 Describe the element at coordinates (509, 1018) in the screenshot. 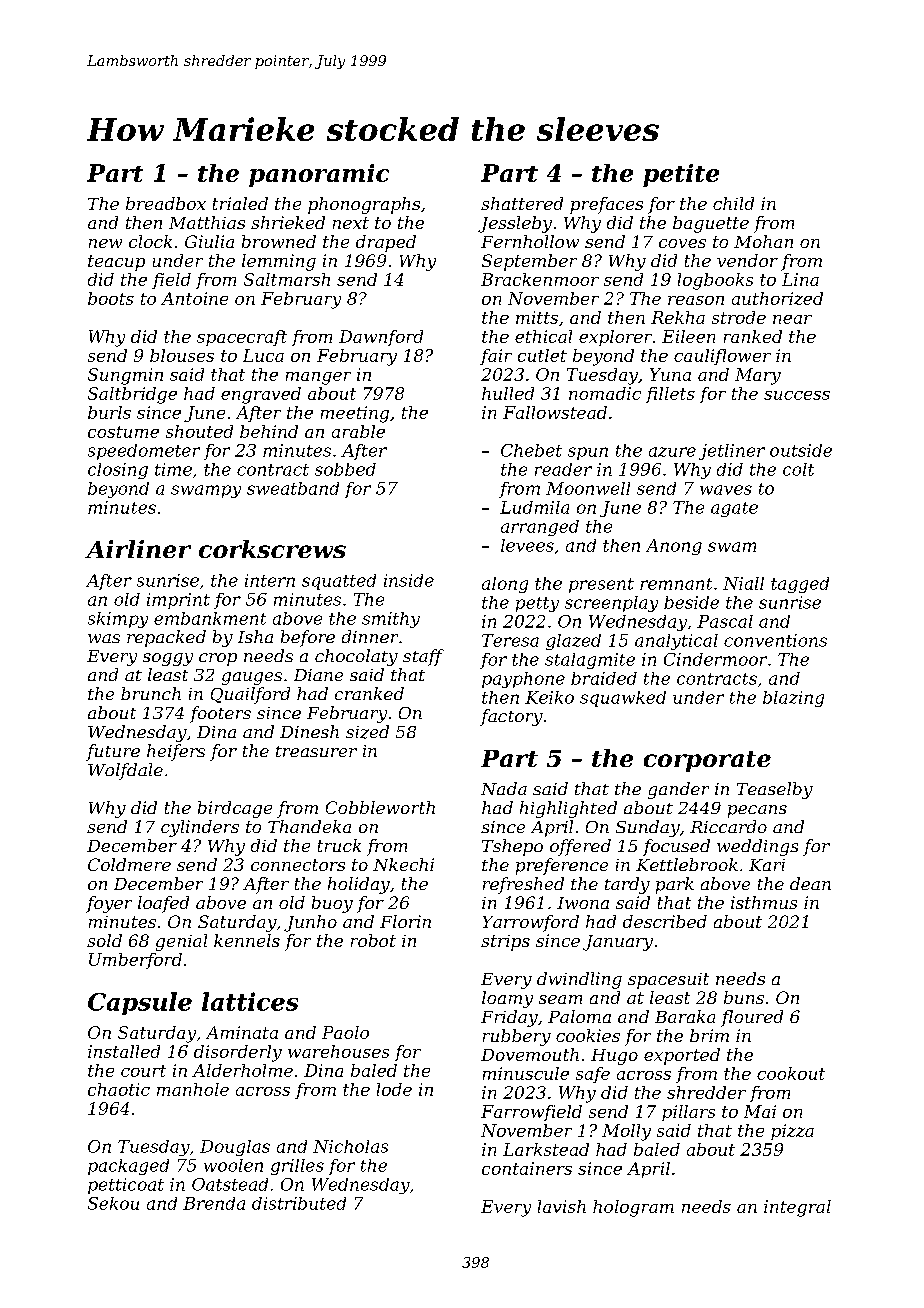

I see `Friday` at that location.
